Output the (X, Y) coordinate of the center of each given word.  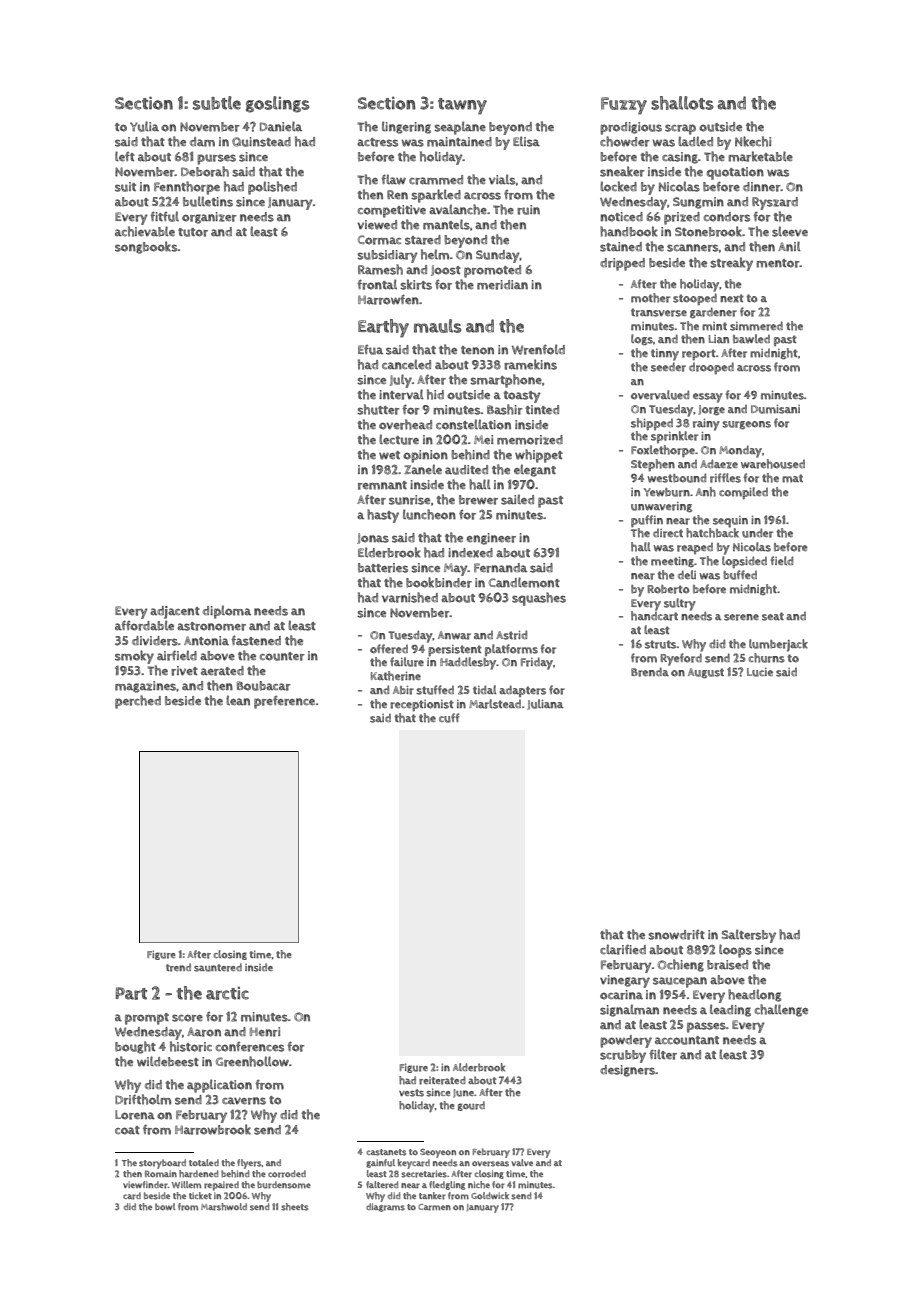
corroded (287, 1174)
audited (466, 470)
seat (773, 616)
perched (138, 702)
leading (730, 1010)
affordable (144, 625)
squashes (539, 599)
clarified (623, 949)
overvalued (660, 395)
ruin (528, 210)
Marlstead (495, 704)
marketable (760, 156)
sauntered (218, 967)
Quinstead (261, 142)
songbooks (146, 247)
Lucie (760, 672)
